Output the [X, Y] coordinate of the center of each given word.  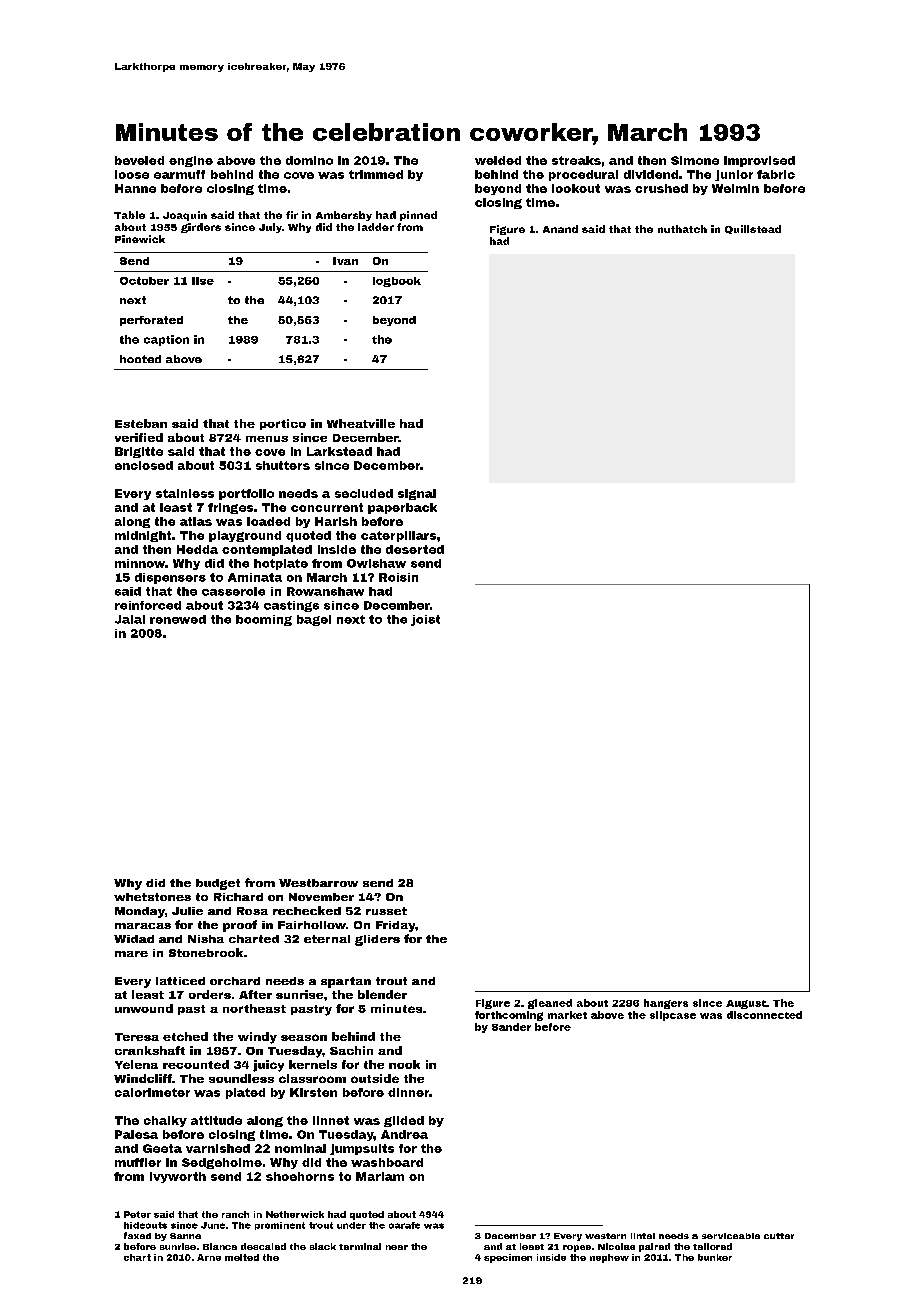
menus [267, 439]
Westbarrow [318, 883]
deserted [415, 549]
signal [417, 494]
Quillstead [753, 229]
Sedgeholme [222, 1163]
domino [309, 160]
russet [386, 911]
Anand [560, 229]
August [746, 1004]
